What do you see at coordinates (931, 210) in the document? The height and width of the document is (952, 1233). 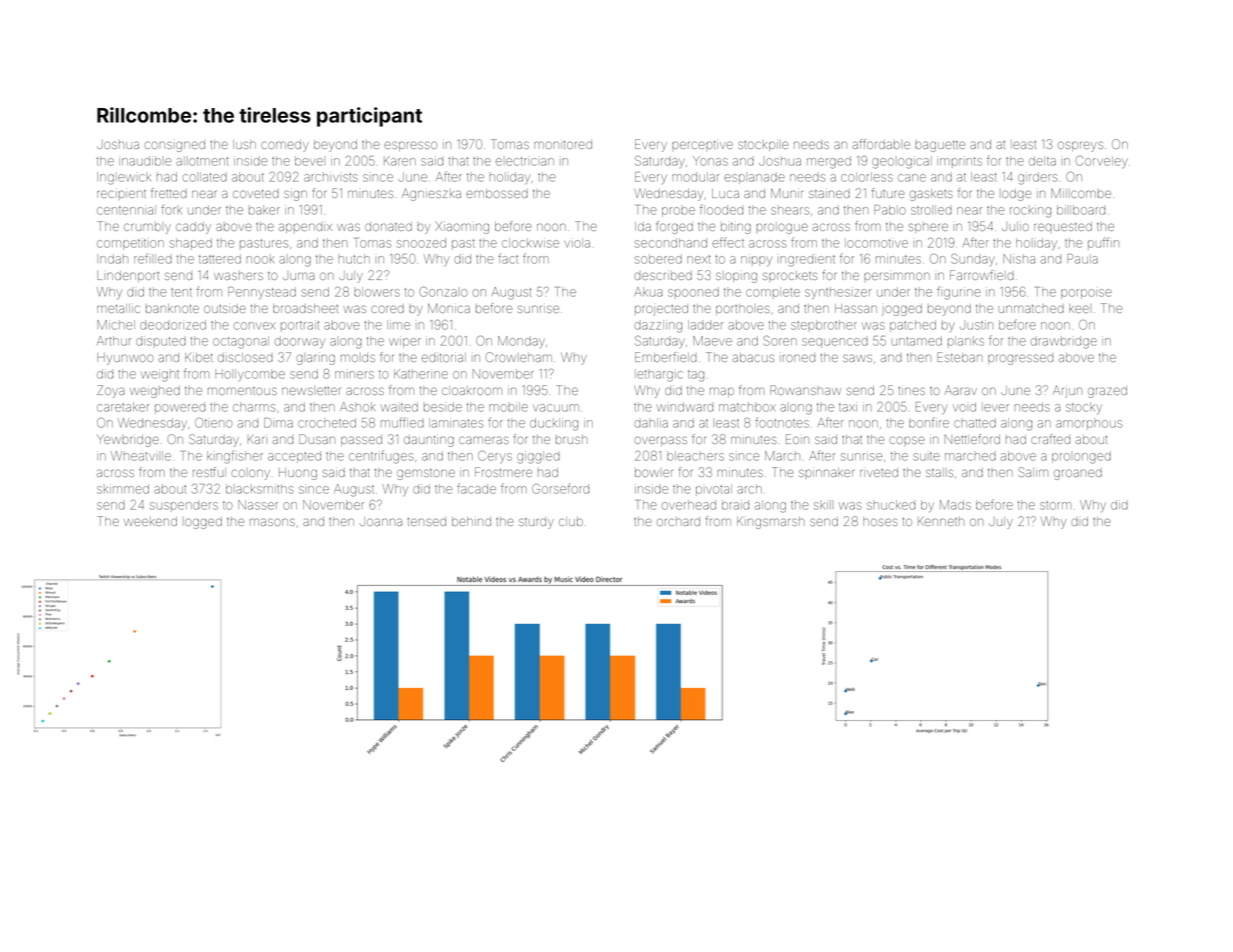 I see `strolled` at bounding box center [931, 210].
